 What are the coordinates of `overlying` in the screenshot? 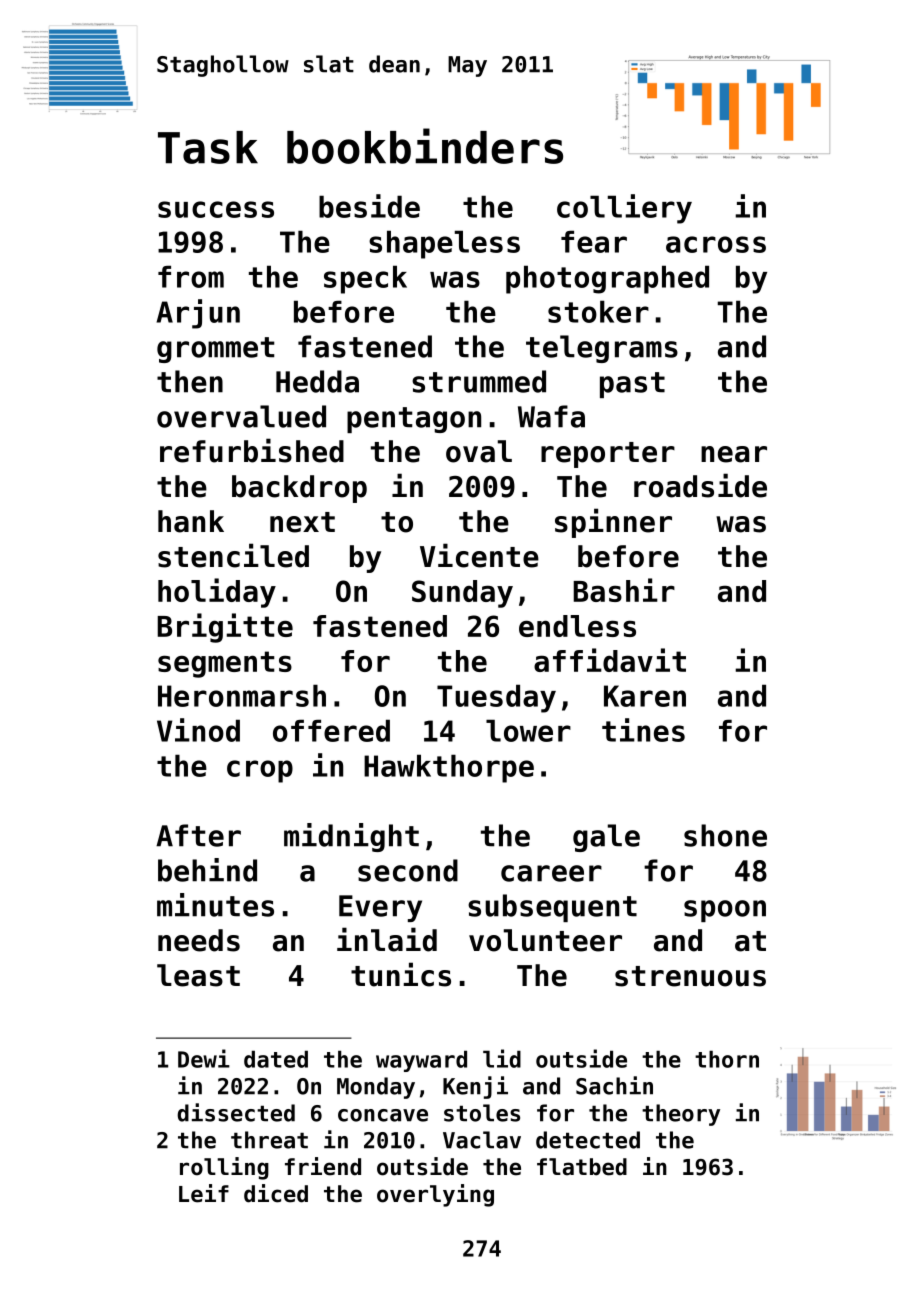 It's located at (435, 1195).
